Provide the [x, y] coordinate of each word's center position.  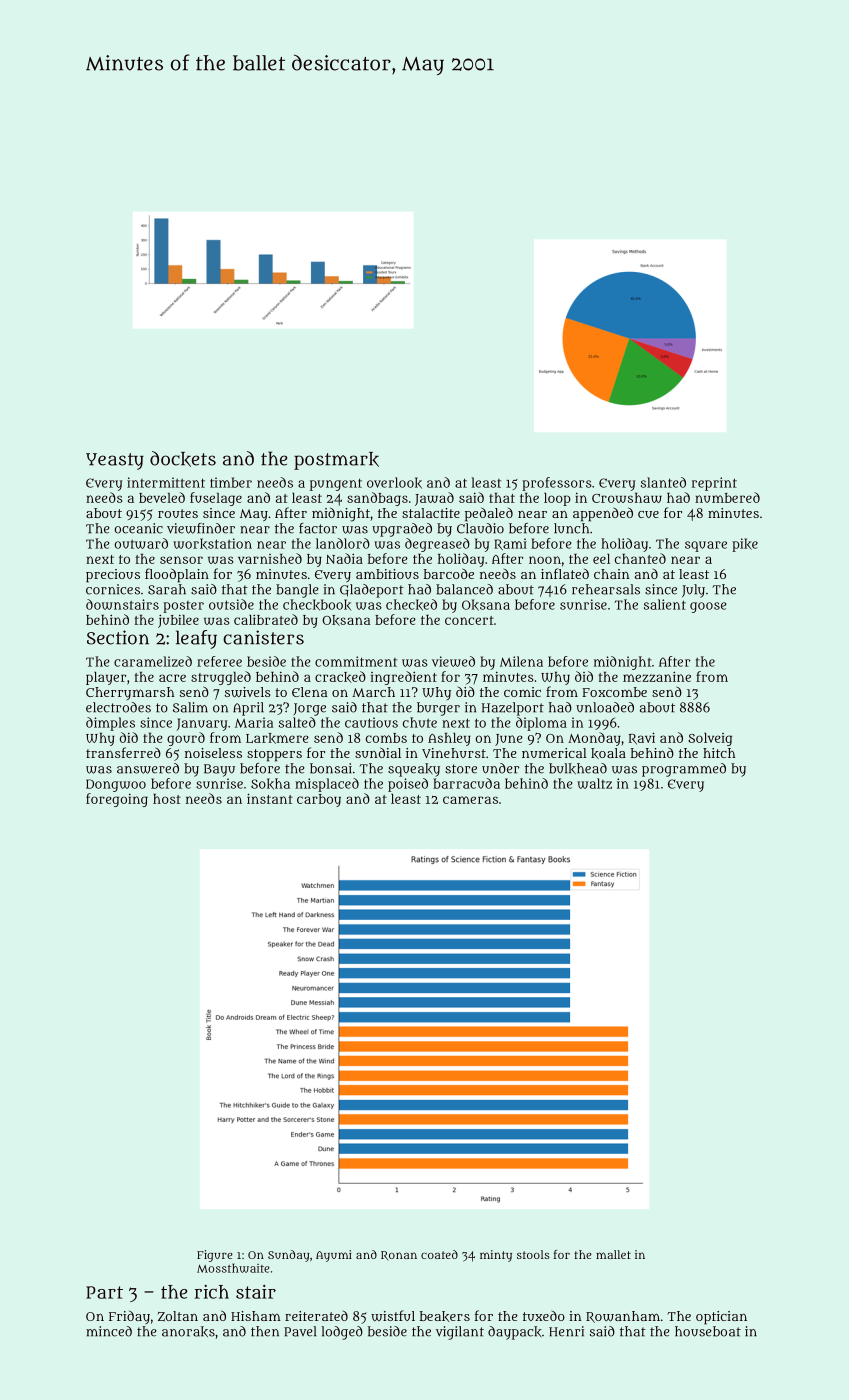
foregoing [117, 800]
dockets [183, 459]
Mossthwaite [233, 1268]
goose [708, 607]
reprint [714, 484]
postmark [336, 461]
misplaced [327, 785]
